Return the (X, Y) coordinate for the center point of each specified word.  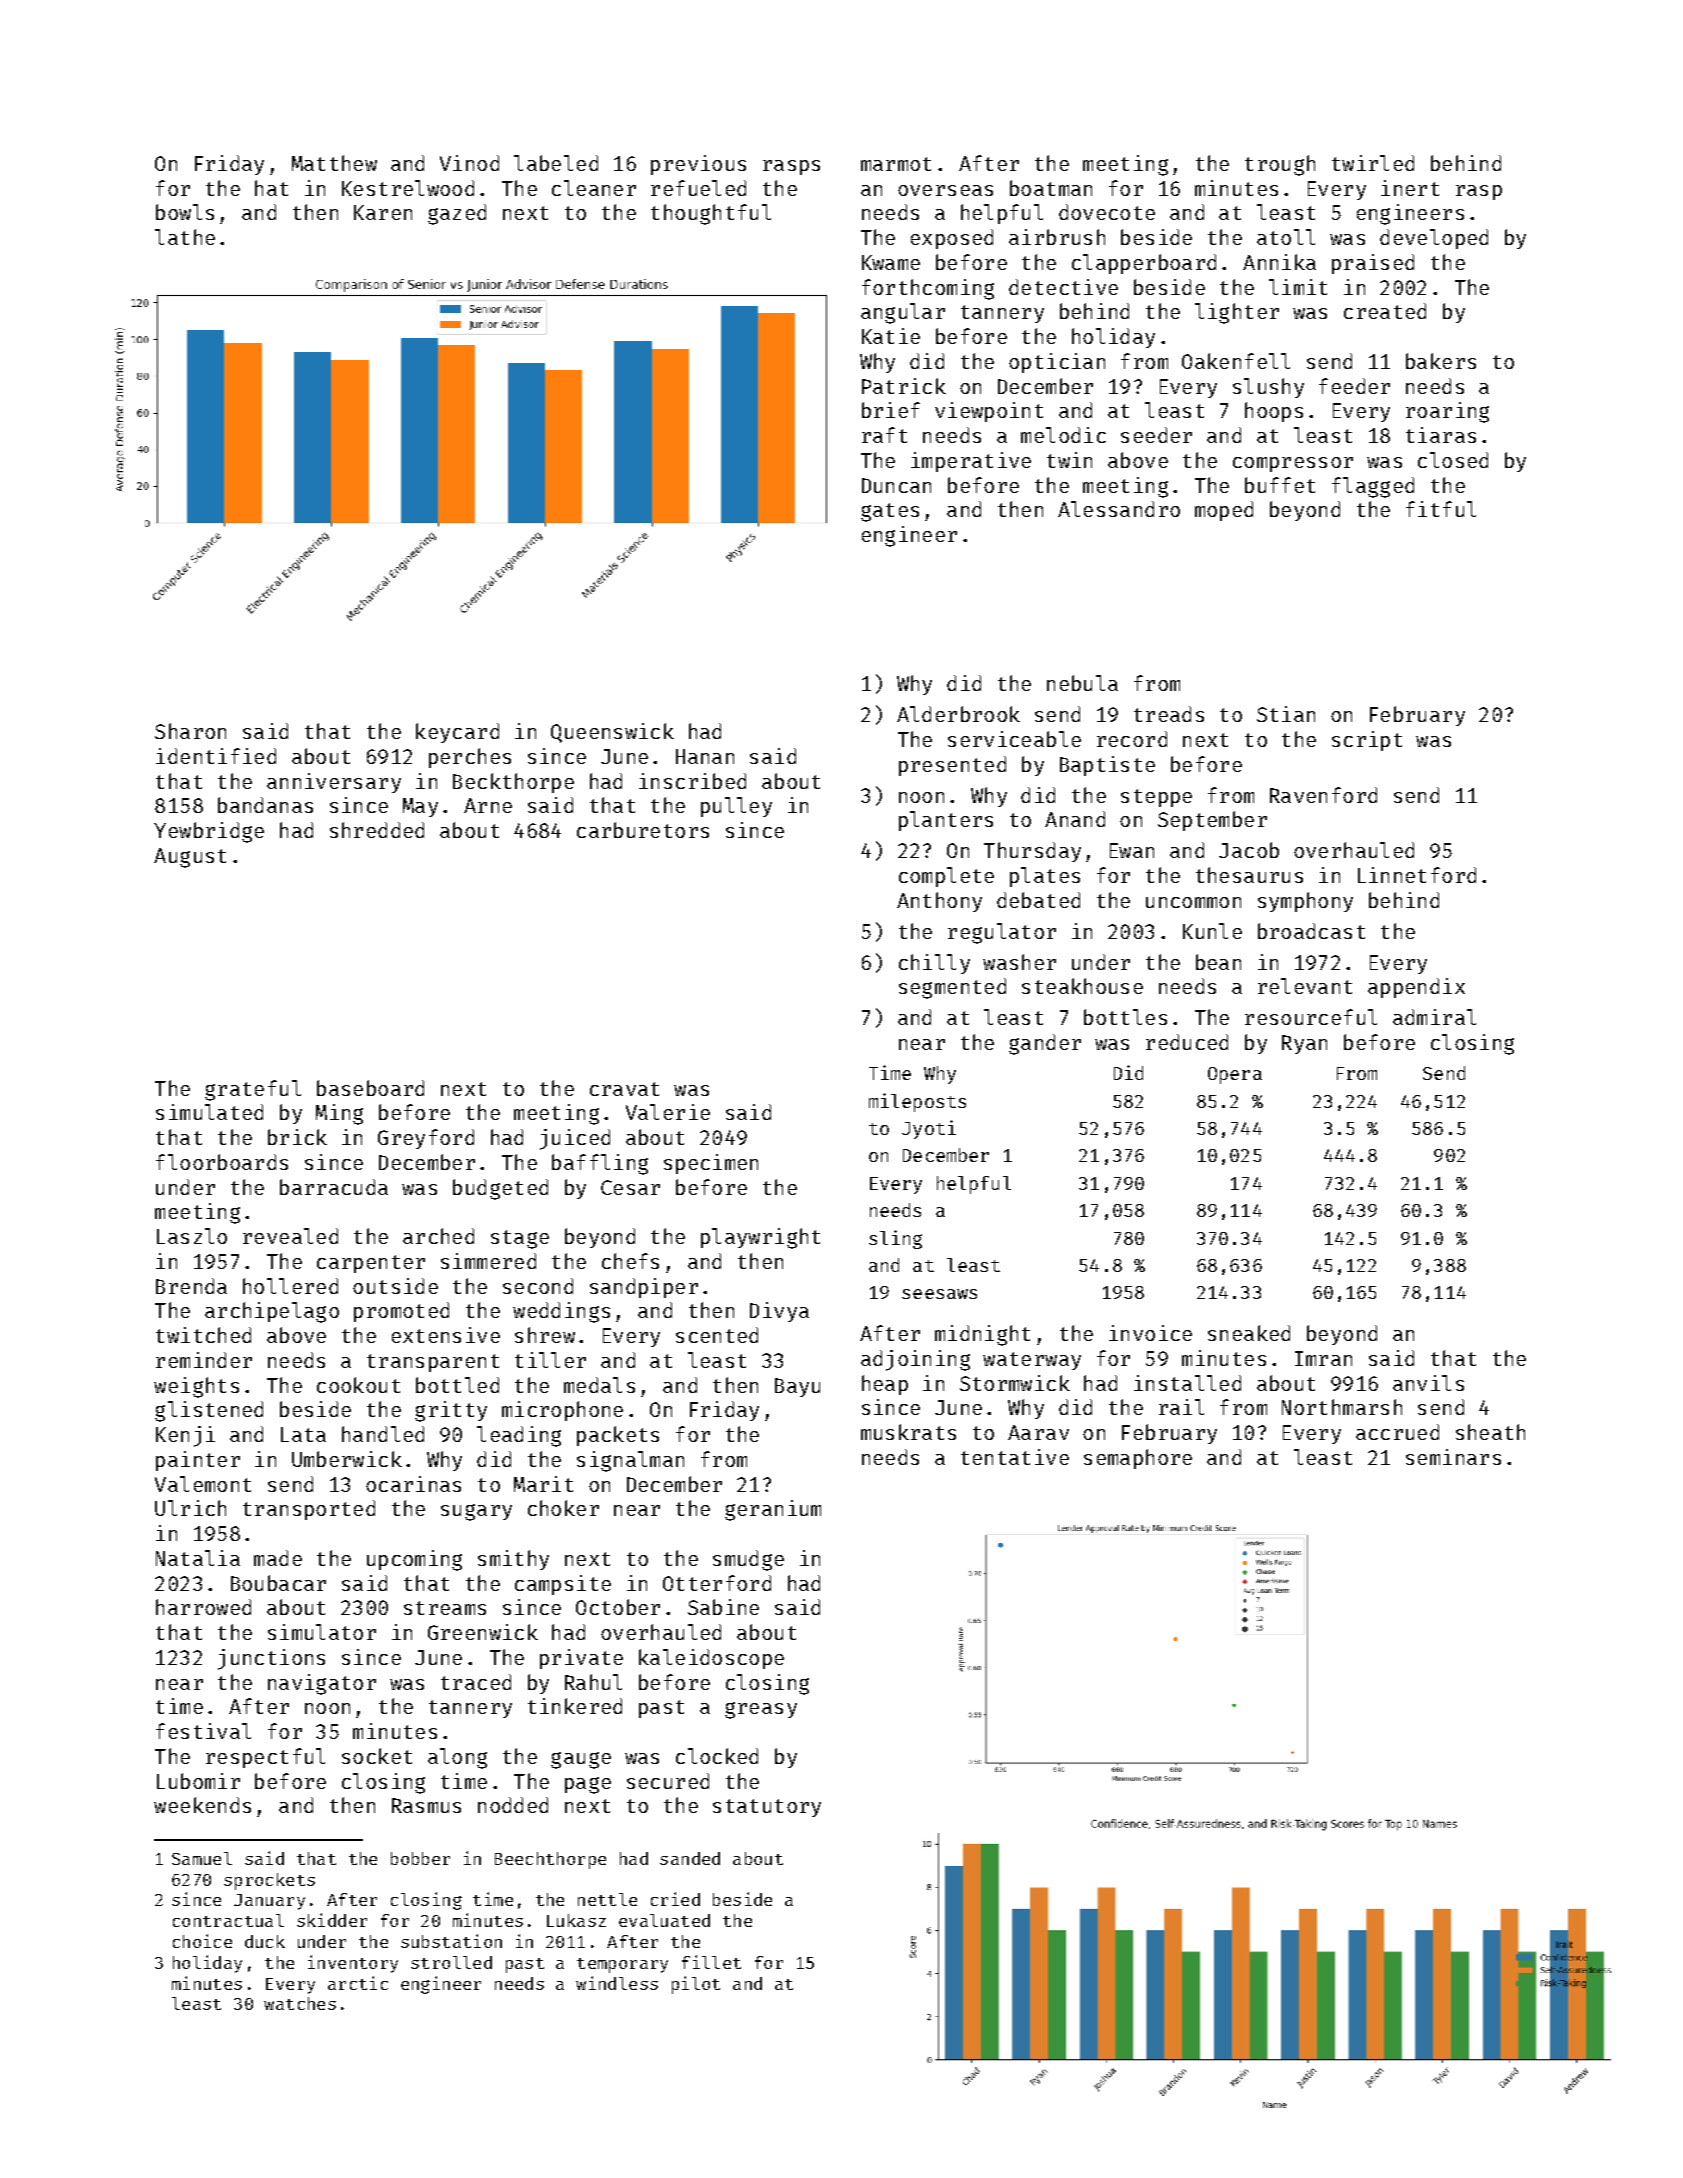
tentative (1015, 1457)
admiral (1434, 1017)
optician (1057, 363)
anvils (1428, 1383)
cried (675, 1899)
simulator (322, 1632)
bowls (185, 212)
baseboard (370, 1088)
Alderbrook (958, 714)
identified (216, 756)
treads (1169, 714)
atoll (1286, 237)
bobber (420, 1858)
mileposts (917, 1102)
